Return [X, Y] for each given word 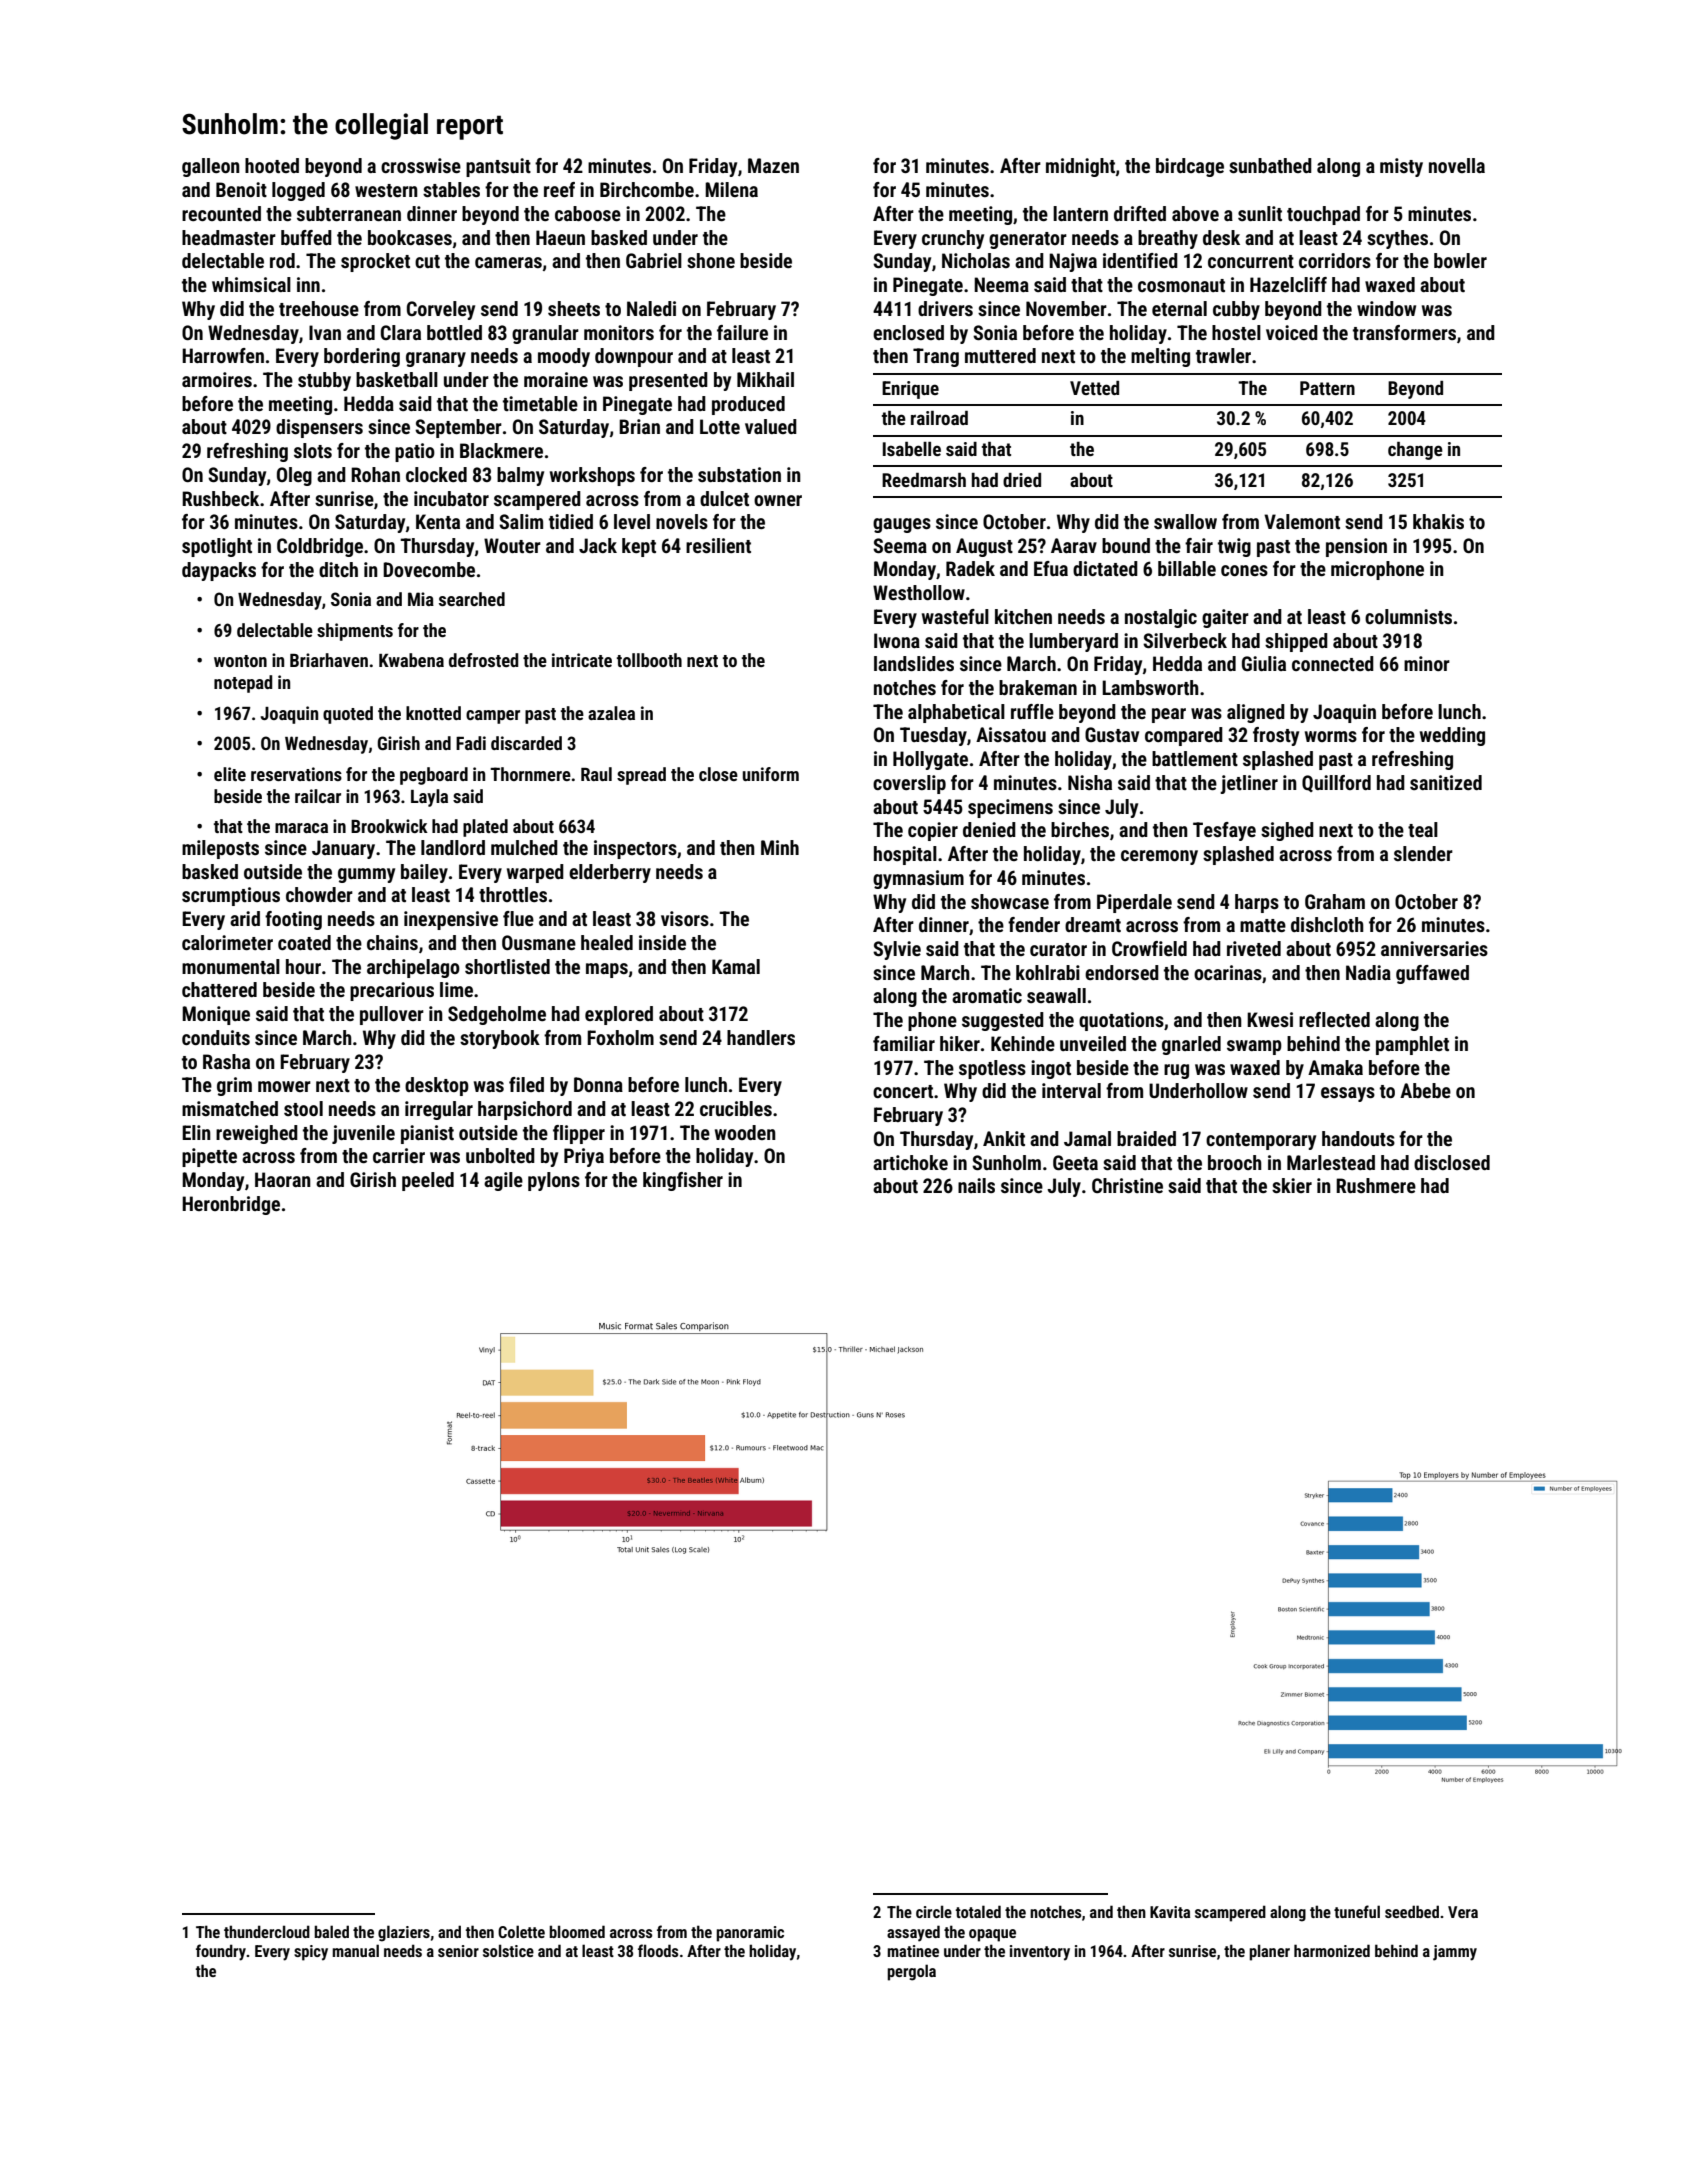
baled [331, 1931]
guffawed [1432, 974]
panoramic [750, 1934]
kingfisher [683, 1181]
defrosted [483, 660]
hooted [272, 165]
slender [1423, 853]
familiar [904, 1043]
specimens [1010, 808]
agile [503, 1181]
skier [1292, 1185]
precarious [392, 991]
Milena [731, 189]
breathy [1168, 239]
